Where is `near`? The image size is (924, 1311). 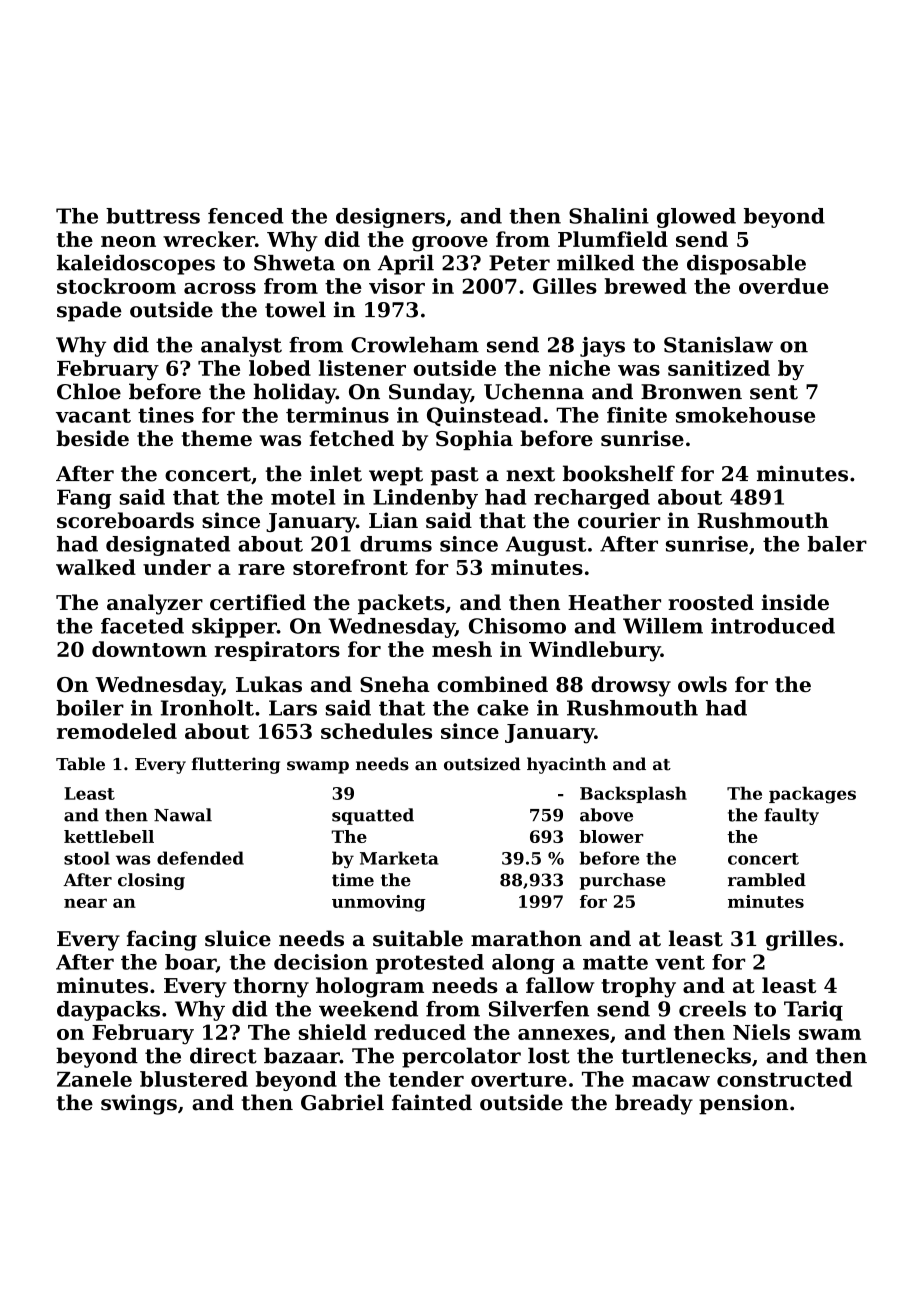
near is located at coordinates (85, 903).
